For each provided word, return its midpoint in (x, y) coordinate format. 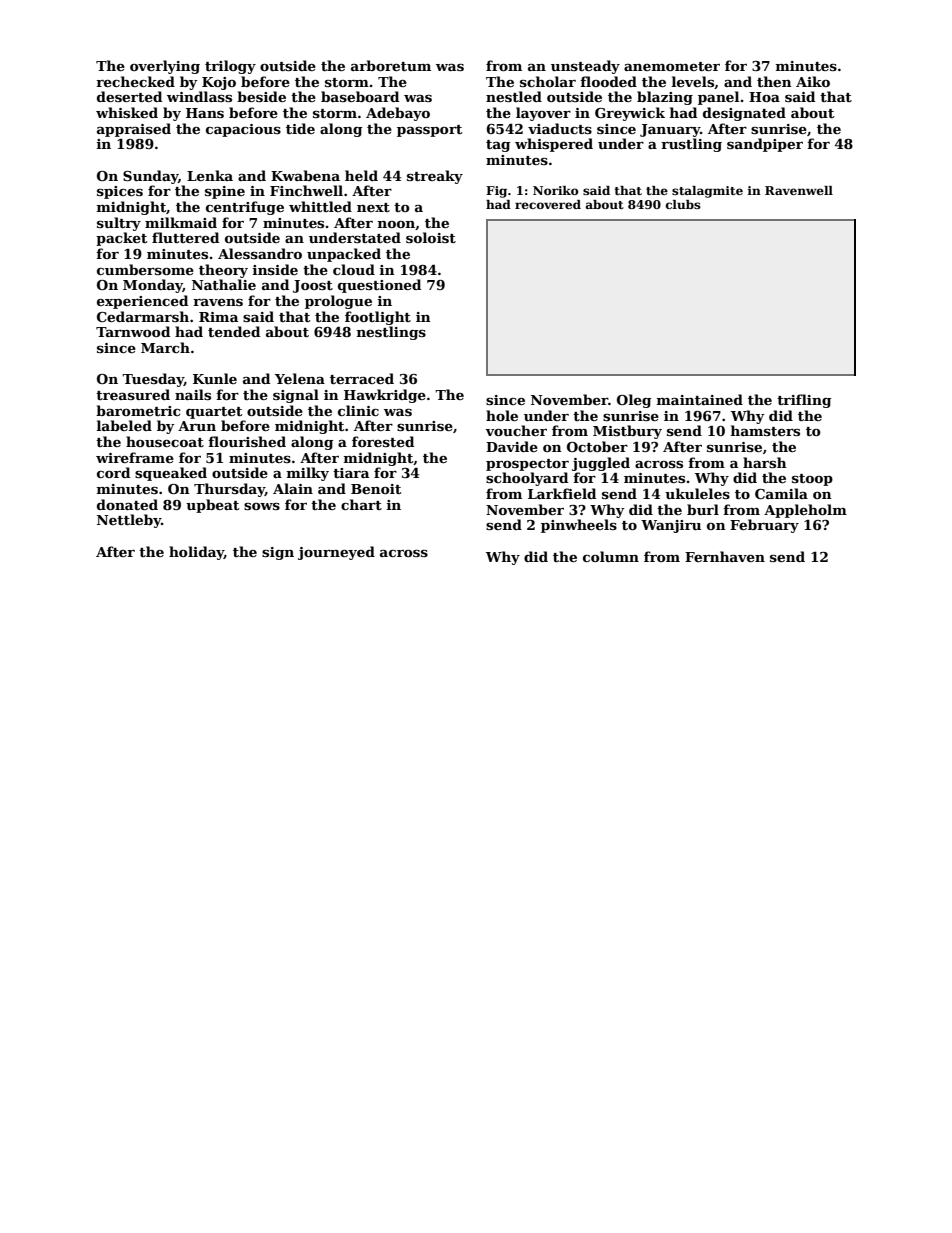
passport (429, 131)
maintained (700, 399)
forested (383, 441)
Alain (293, 488)
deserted (129, 96)
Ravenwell (799, 190)
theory (223, 271)
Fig (496, 192)
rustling (691, 145)
